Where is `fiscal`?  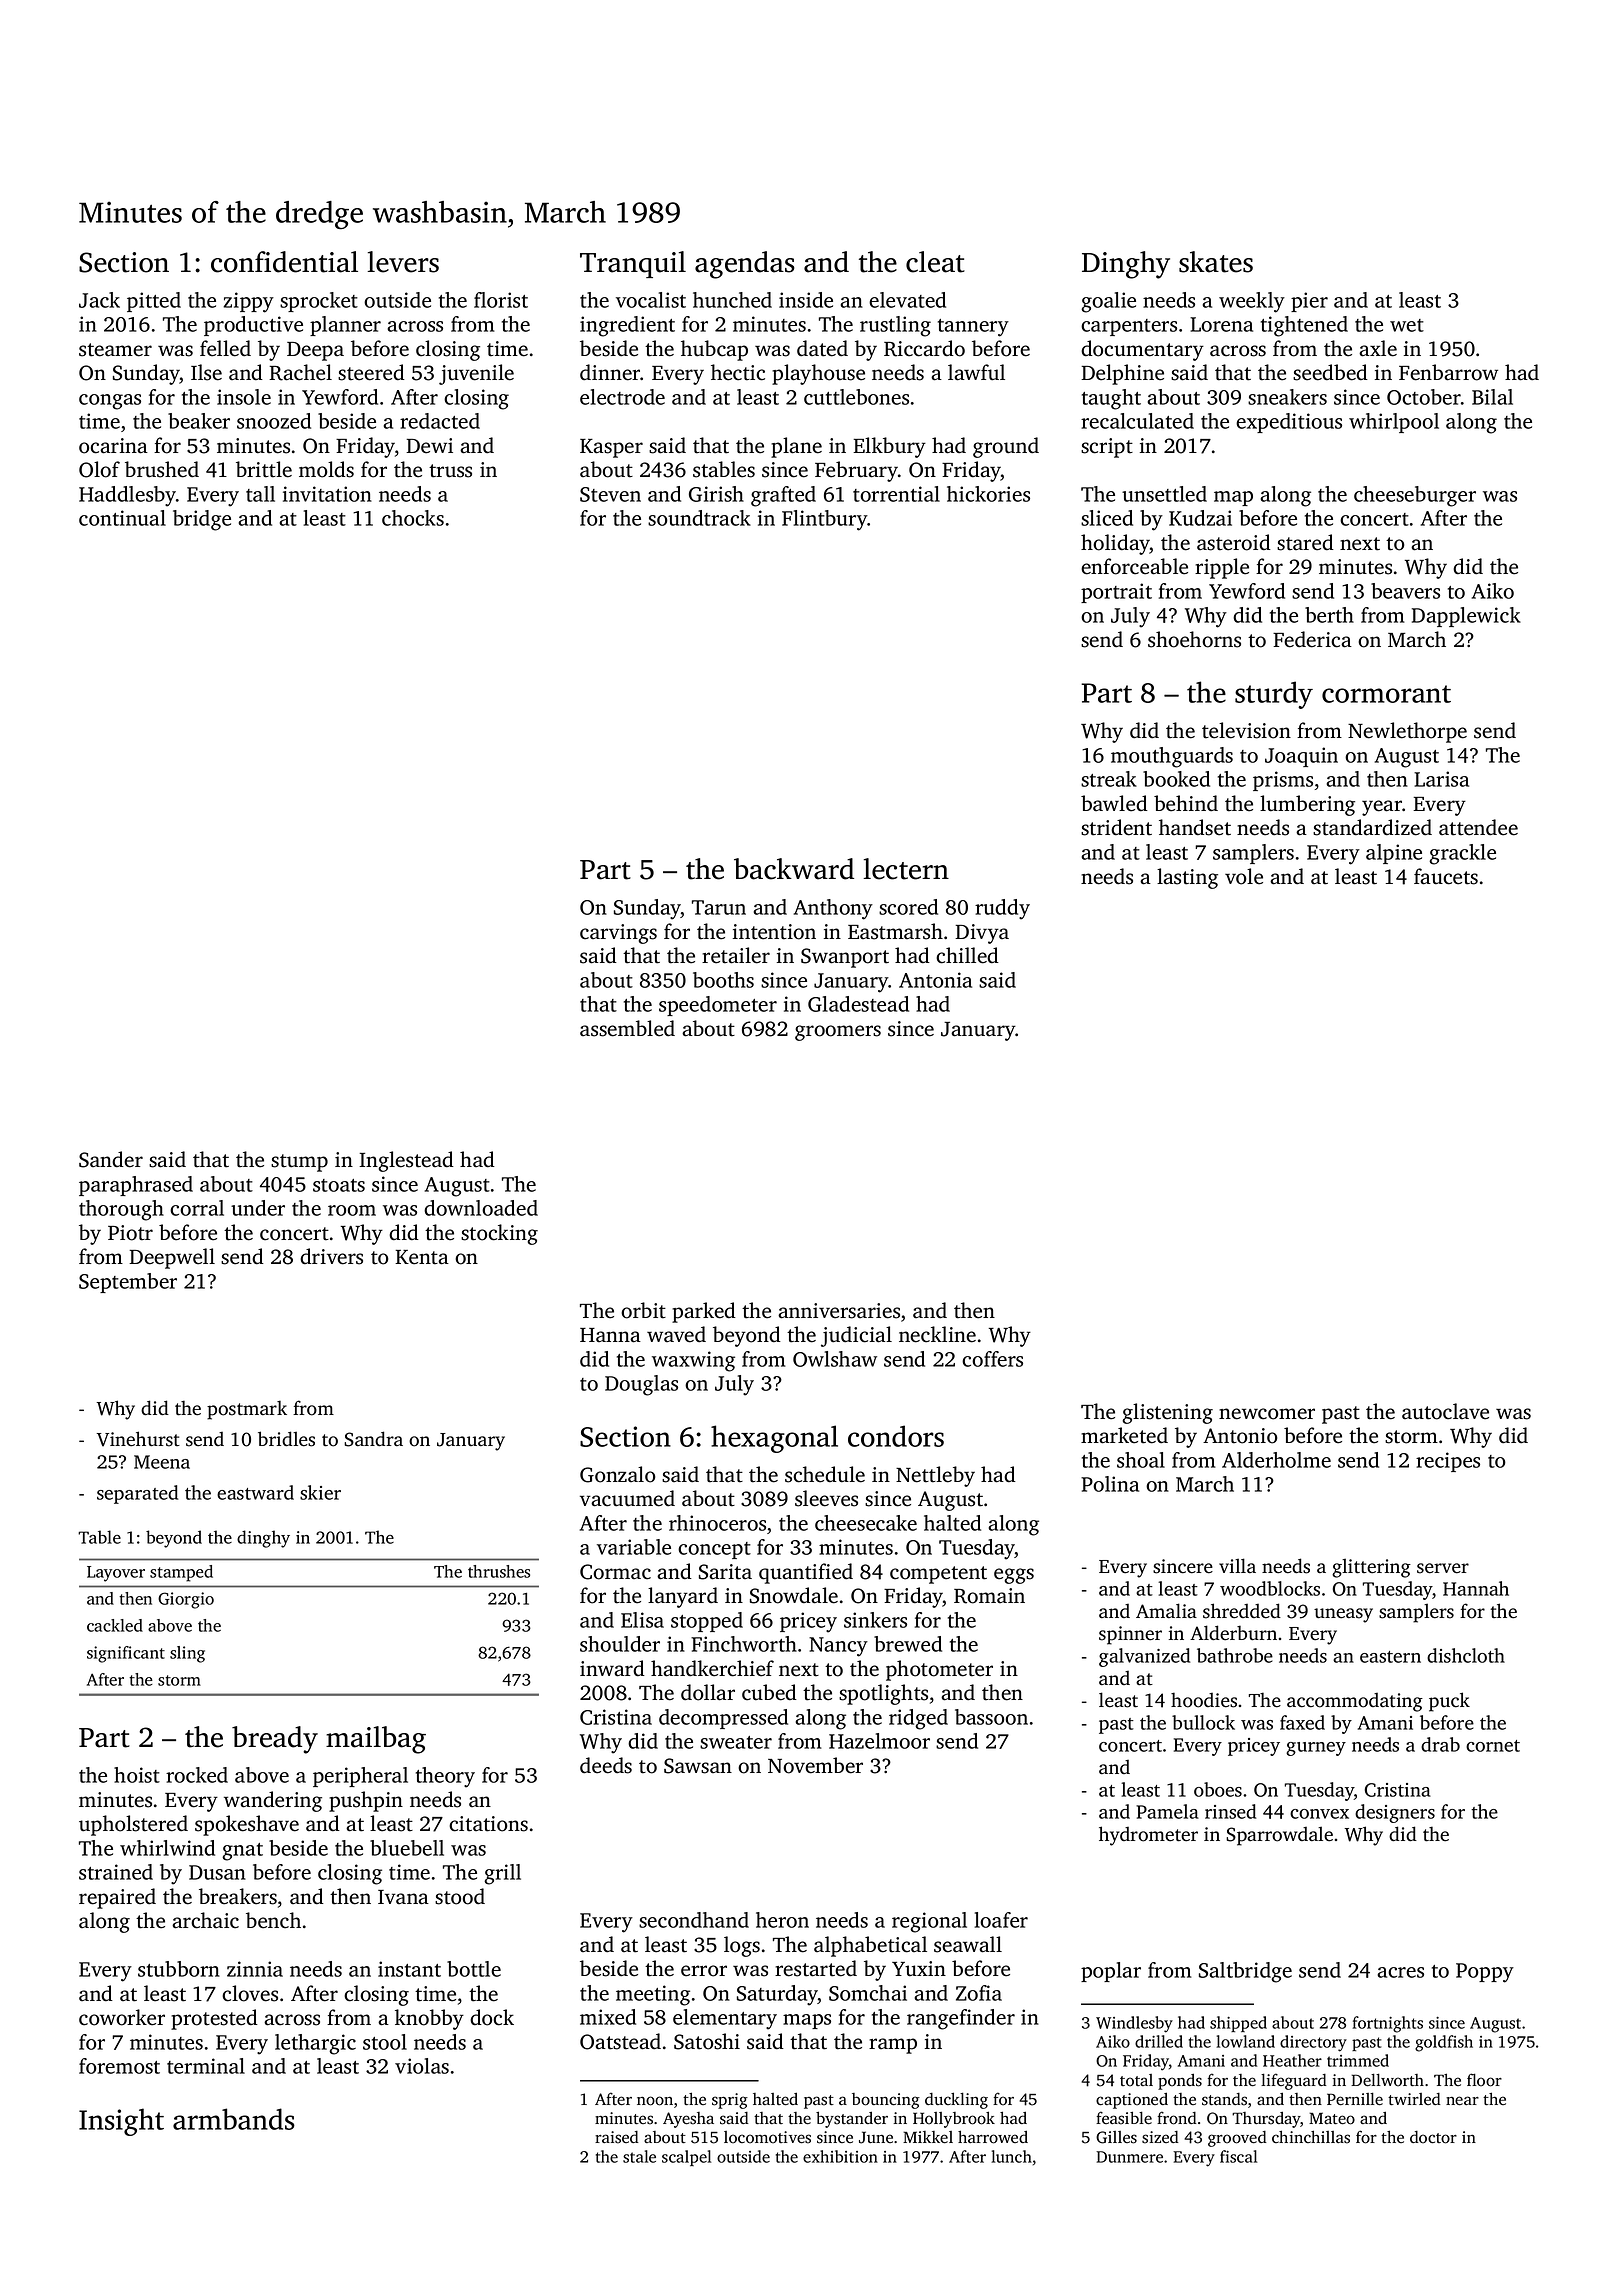
fiscal is located at coordinates (1238, 2156).
